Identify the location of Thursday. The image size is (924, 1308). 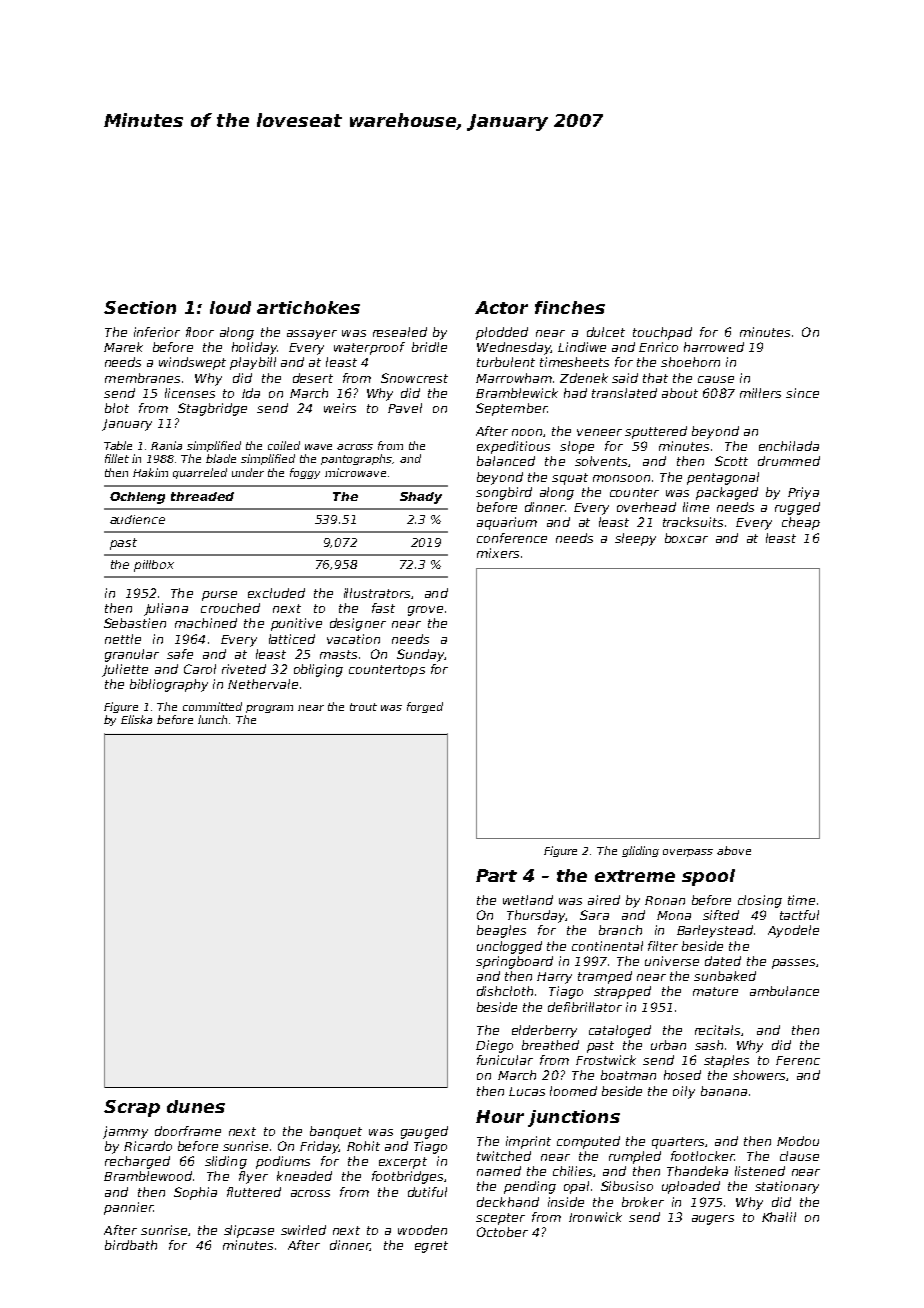
(536, 916).
